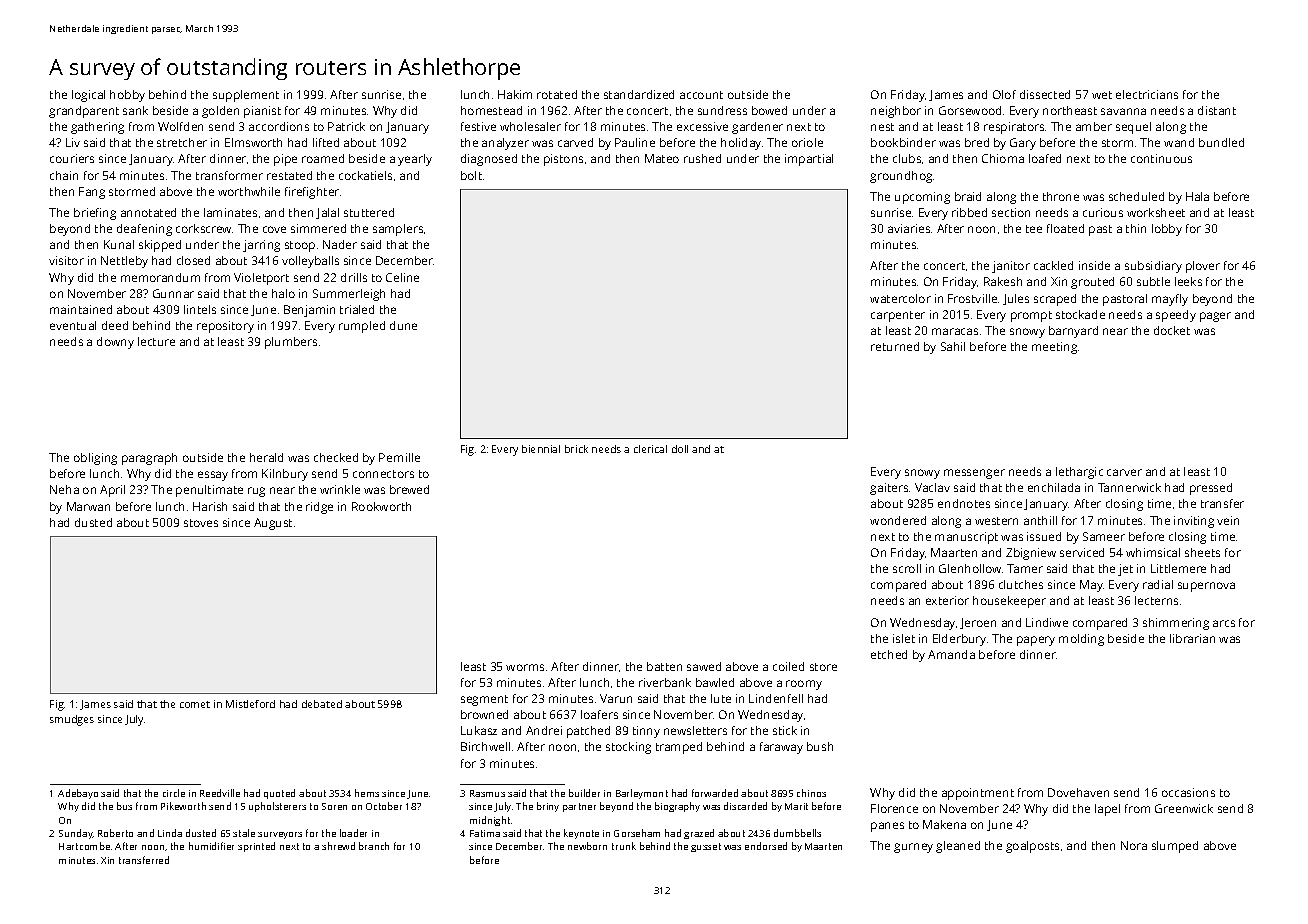  What do you see at coordinates (246, 96) in the page?
I see `supplement` at bounding box center [246, 96].
